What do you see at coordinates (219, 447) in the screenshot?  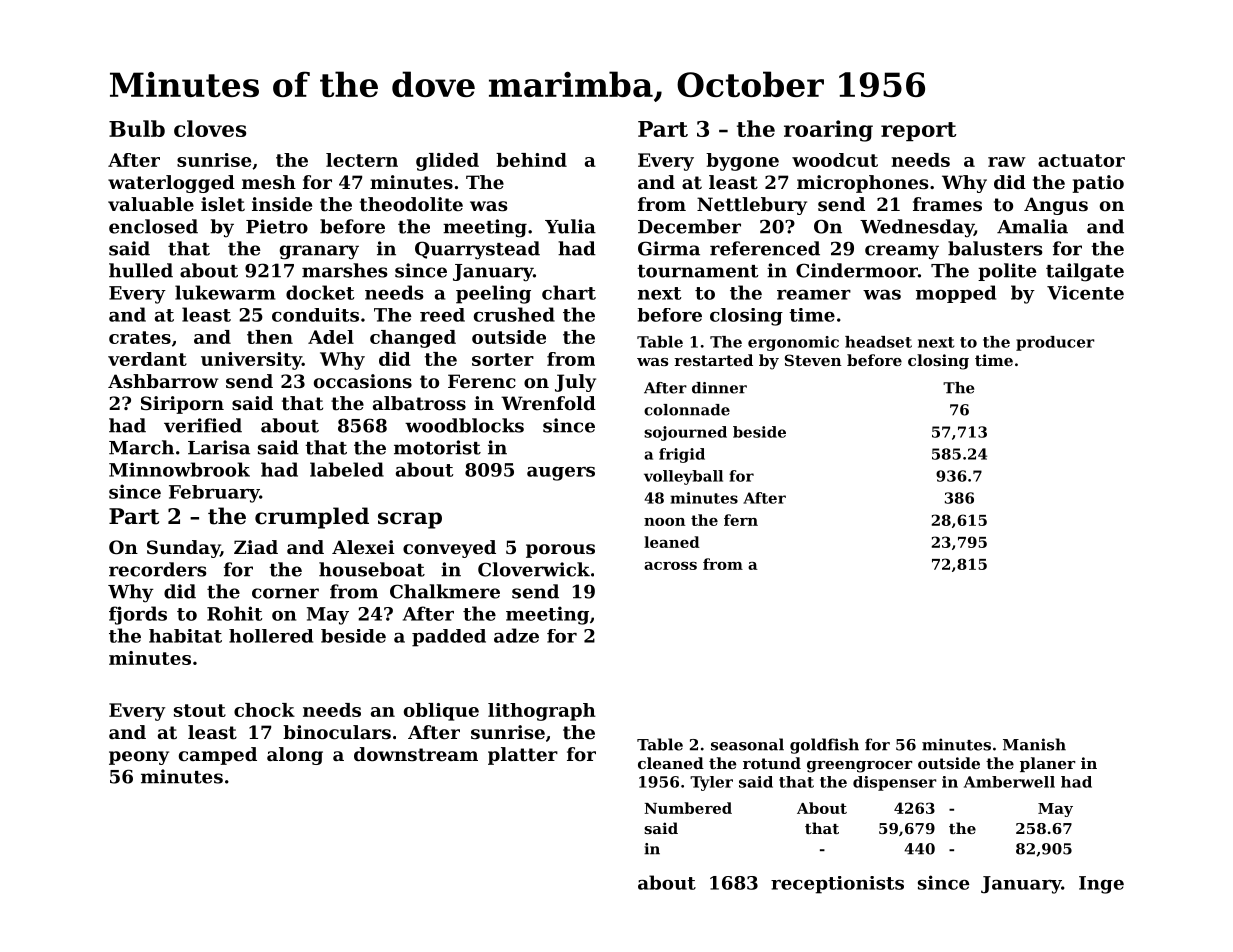 I see `Larisa` at bounding box center [219, 447].
